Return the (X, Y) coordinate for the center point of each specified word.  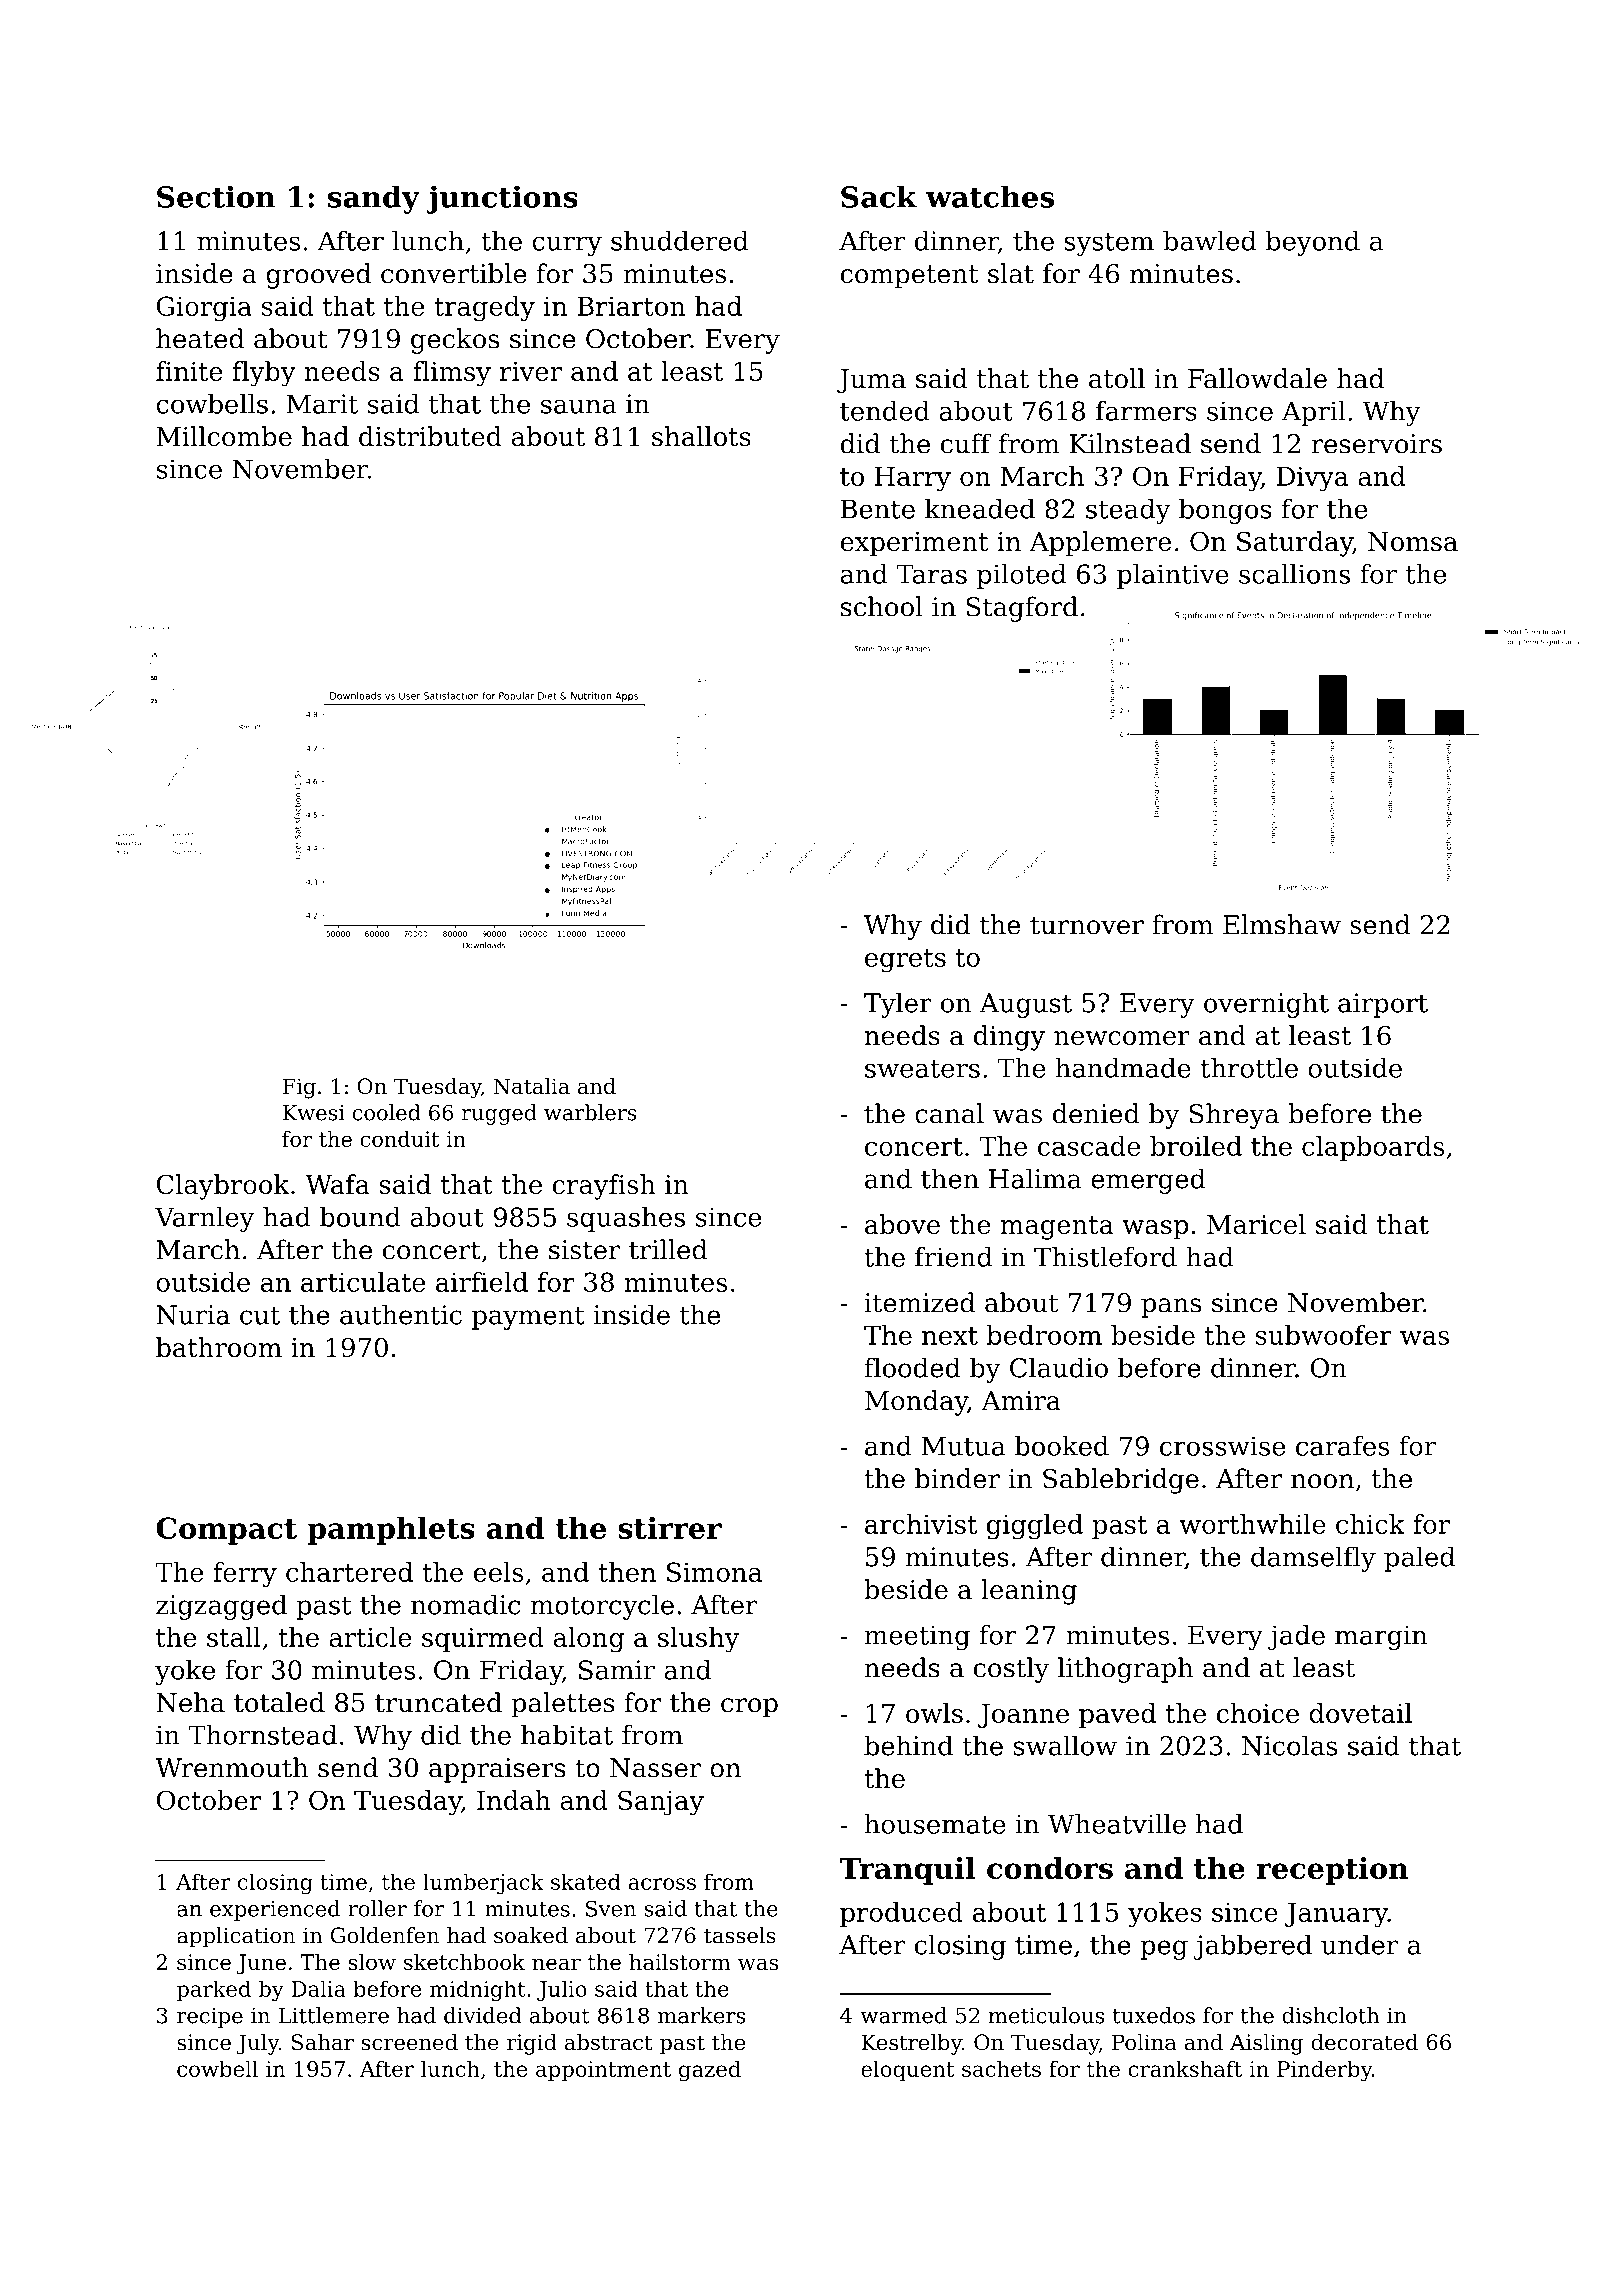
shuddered (680, 240)
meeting (917, 1637)
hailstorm (679, 1962)
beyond (1313, 243)
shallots (701, 436)
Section (216, 196)
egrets (905, 961)
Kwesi (314, 1113)
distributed (430, 436)
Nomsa (1413, 541)
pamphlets (391, 1531)
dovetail (1360, 1713)
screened (409, 2042)
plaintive (1173, 576)
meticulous (1046, 2015)
